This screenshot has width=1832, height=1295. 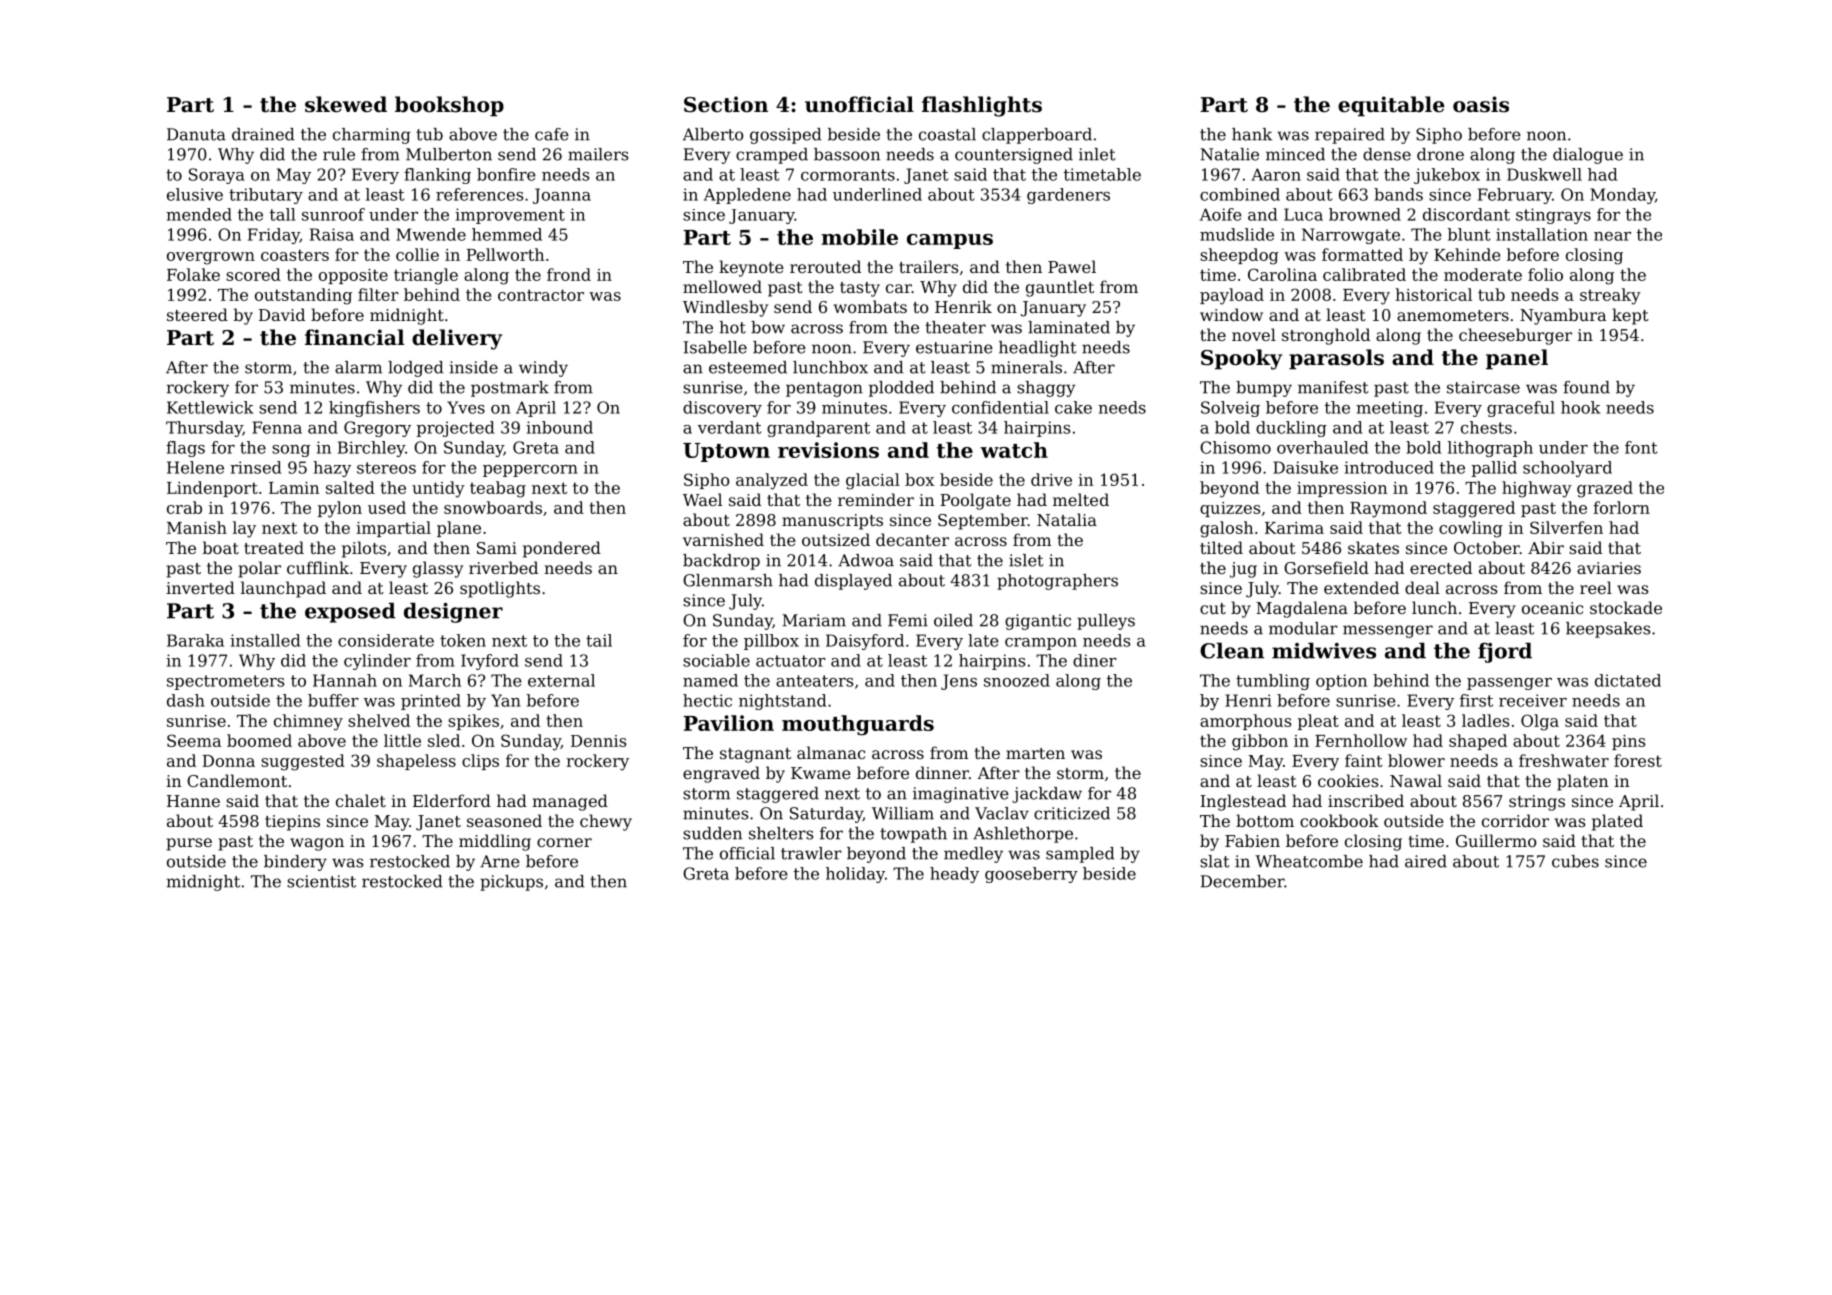 I want to click on purse, so click(x=189, y=844).
